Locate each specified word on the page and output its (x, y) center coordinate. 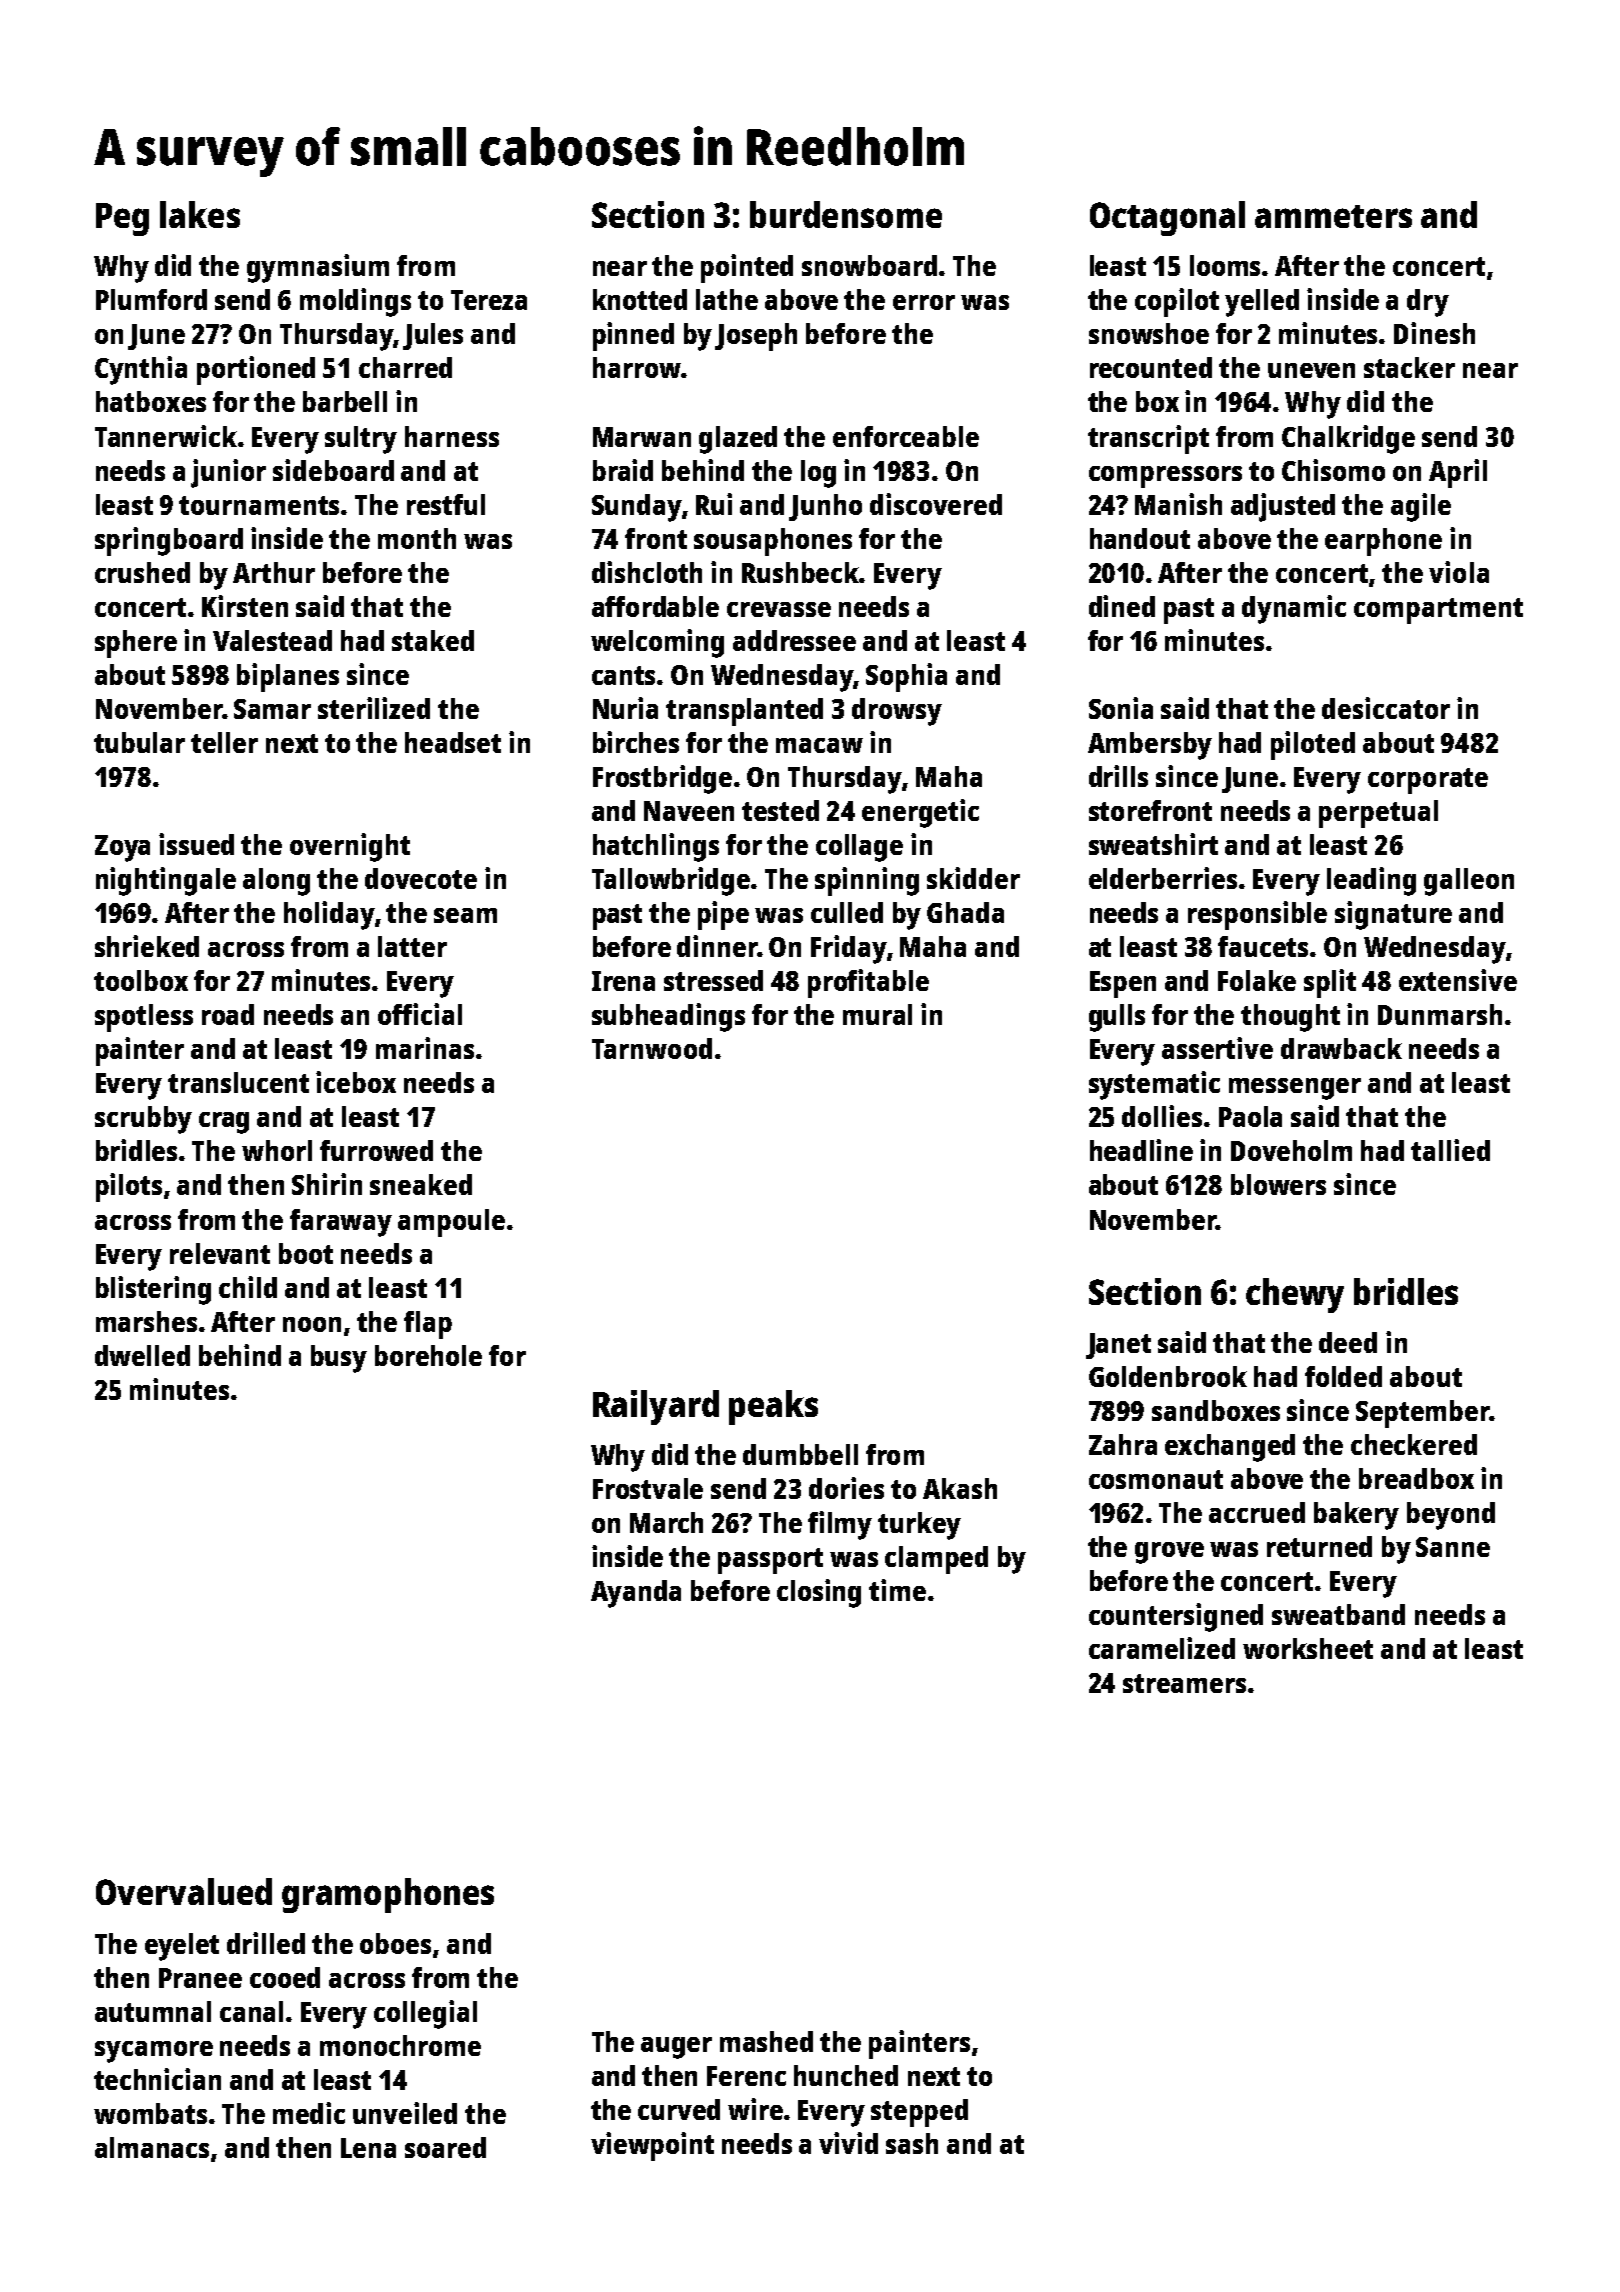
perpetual (1378, 814)
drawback (1341, 1048)
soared (445, 2147)
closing (819, 1593)
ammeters (1333, 216)
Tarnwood (652, 1048)
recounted (1151, 367)
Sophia (906, 677)
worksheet (1308, 1648)
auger (676, 2048)
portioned (256, 370)
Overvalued (184, 1891)
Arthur (274, 572)
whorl (277, 1150)
